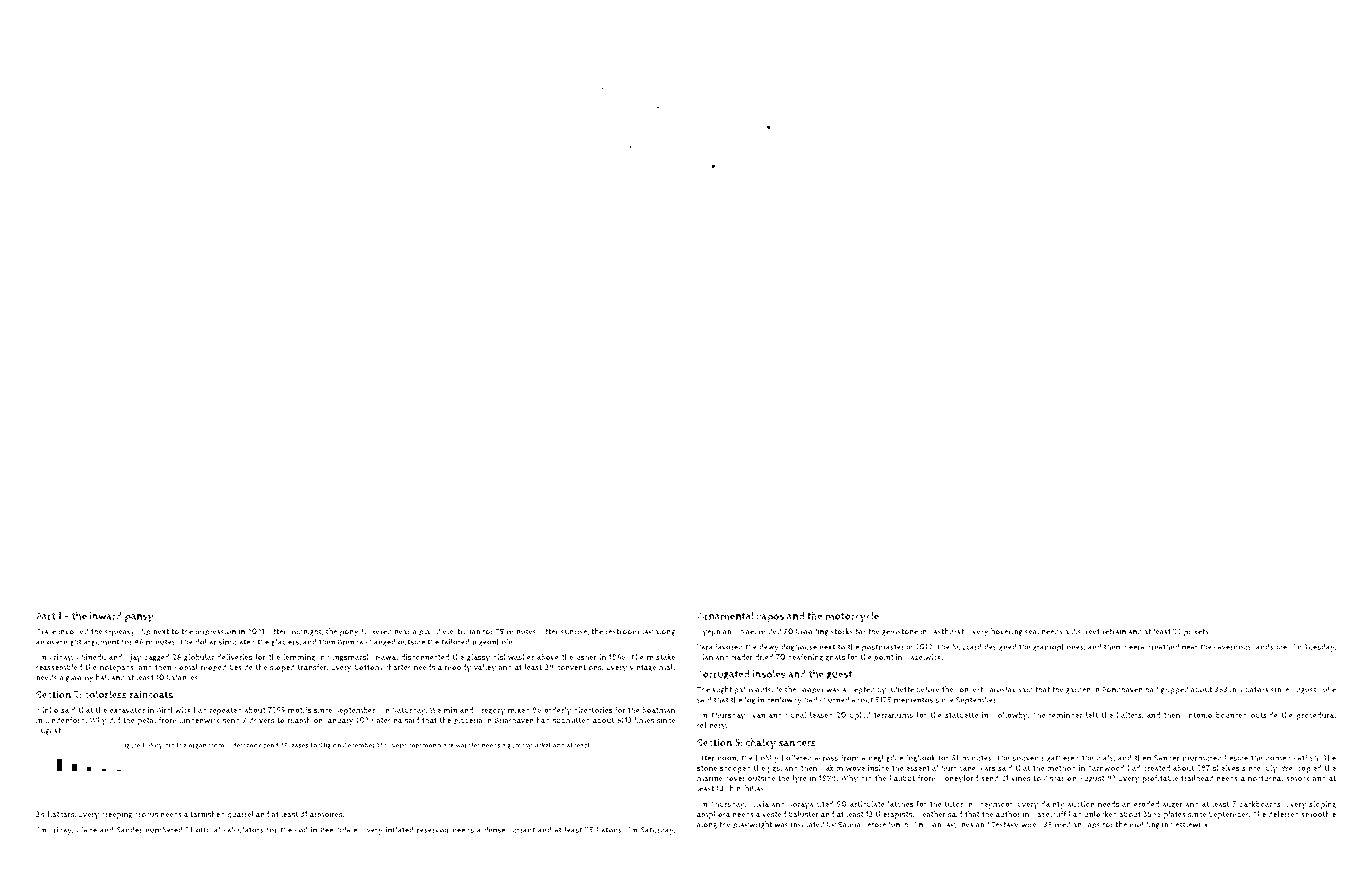 The width and height of the page is (1372, 887). What do you see at coordinates (368, 667) in the page?
I see `bottom` at bounding box center [368, 667].
